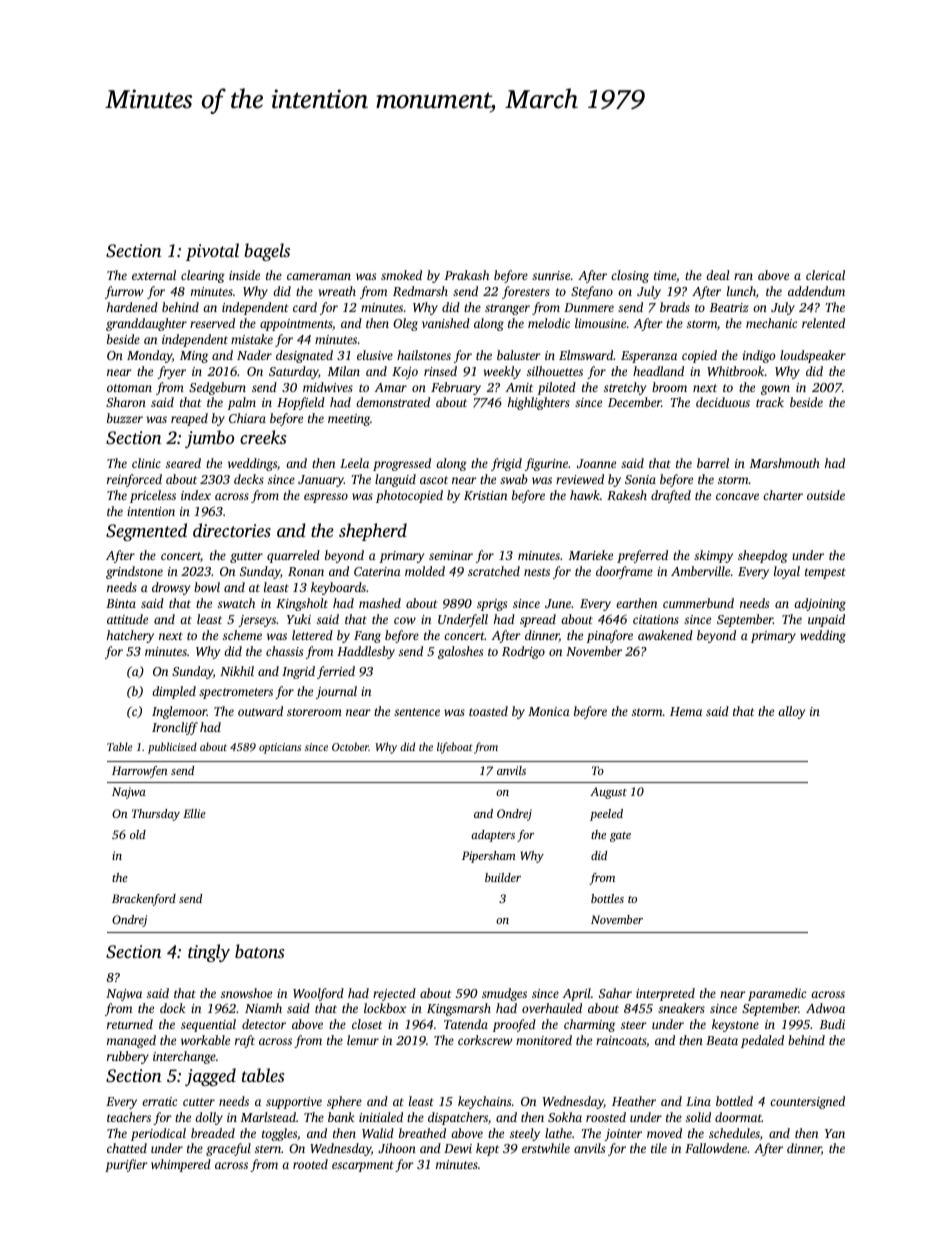  I want to click on whimpered, so click(181, 1165).
